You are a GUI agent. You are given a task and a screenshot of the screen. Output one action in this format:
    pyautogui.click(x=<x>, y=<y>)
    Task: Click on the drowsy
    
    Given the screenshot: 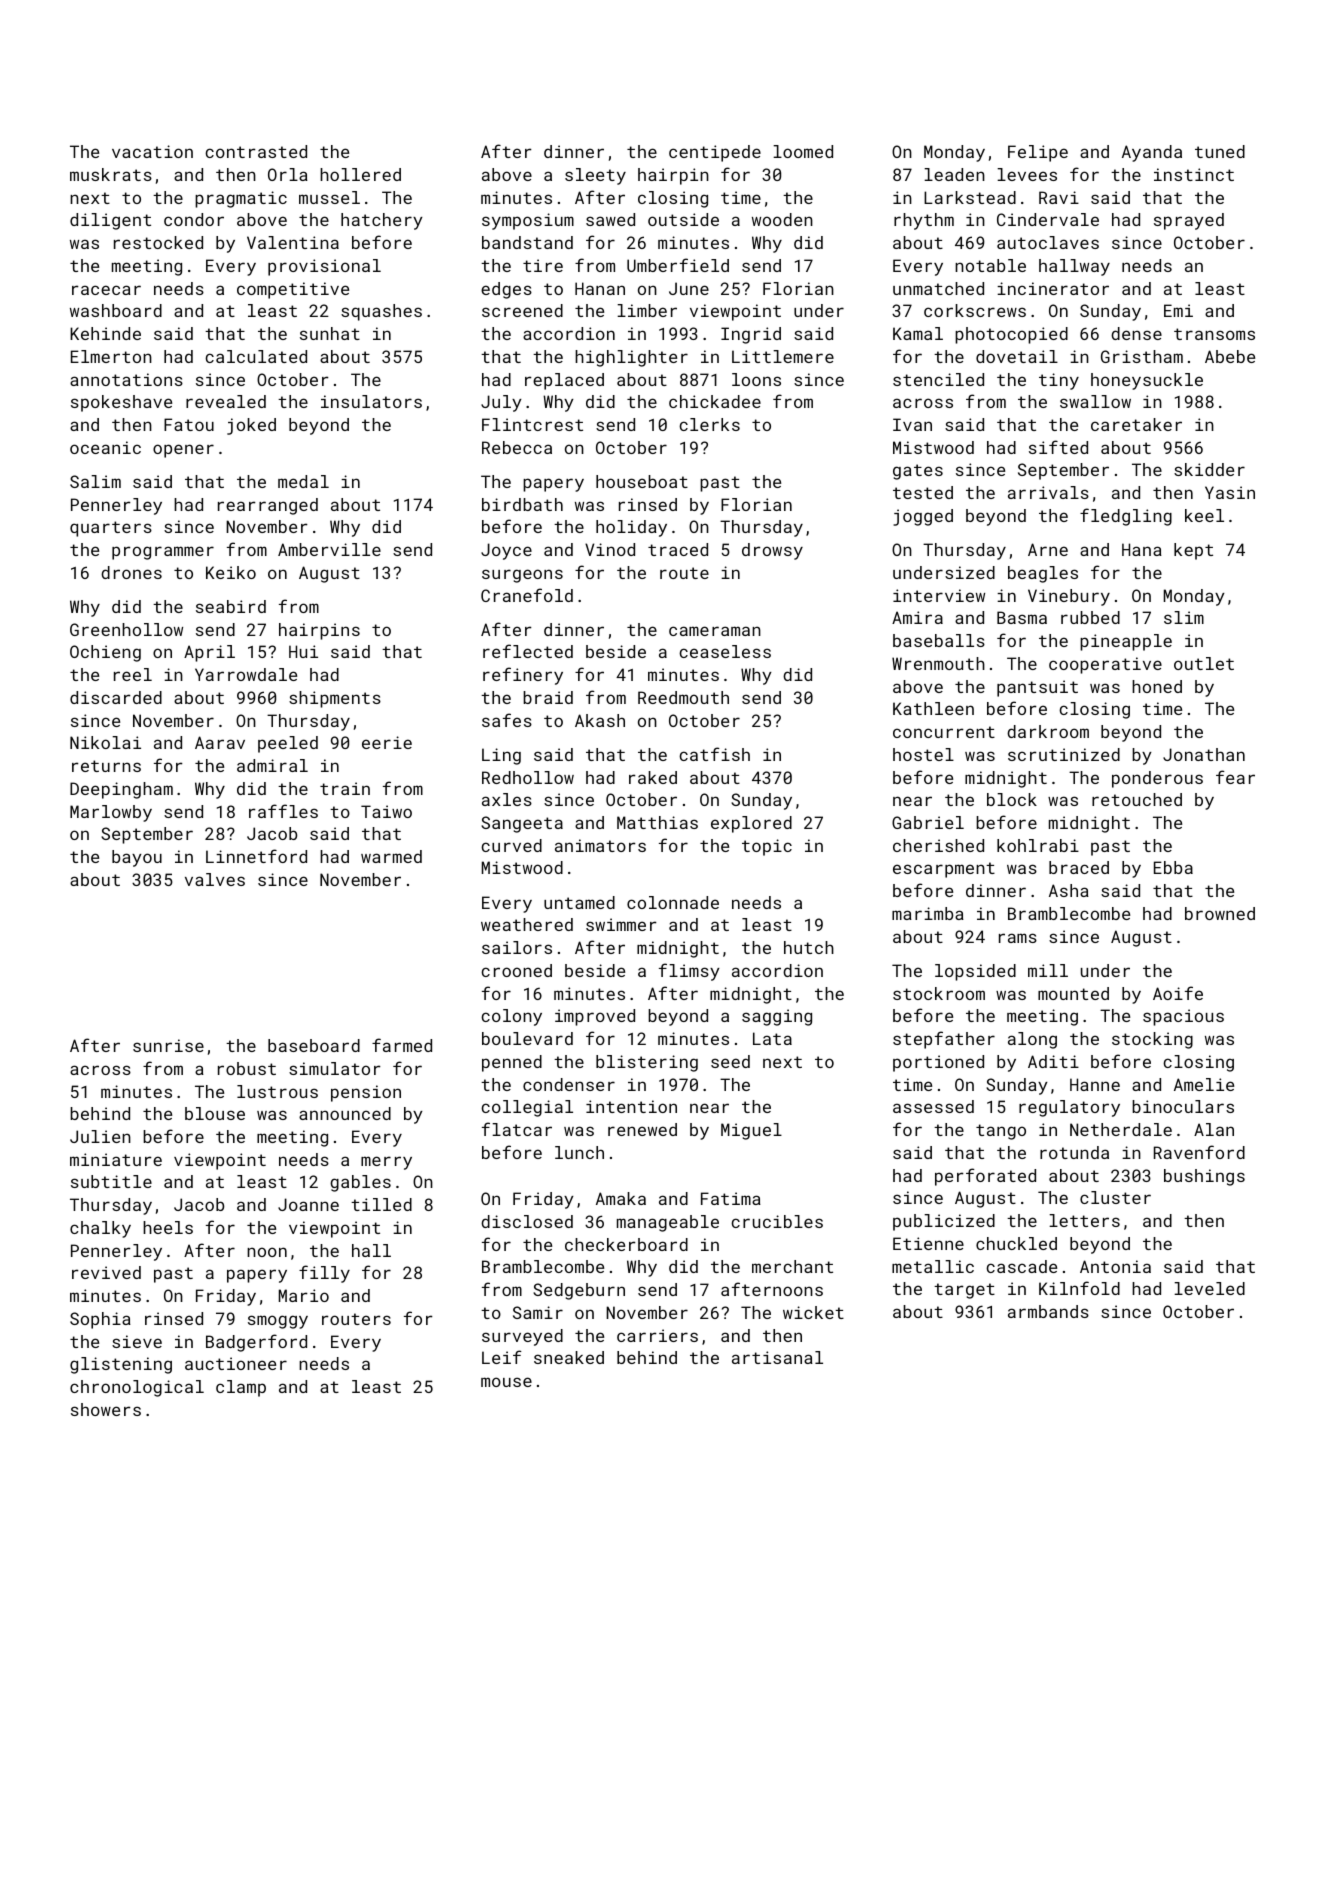 What is the action you would take?
    pyautogui.click(x=772, y=551)
